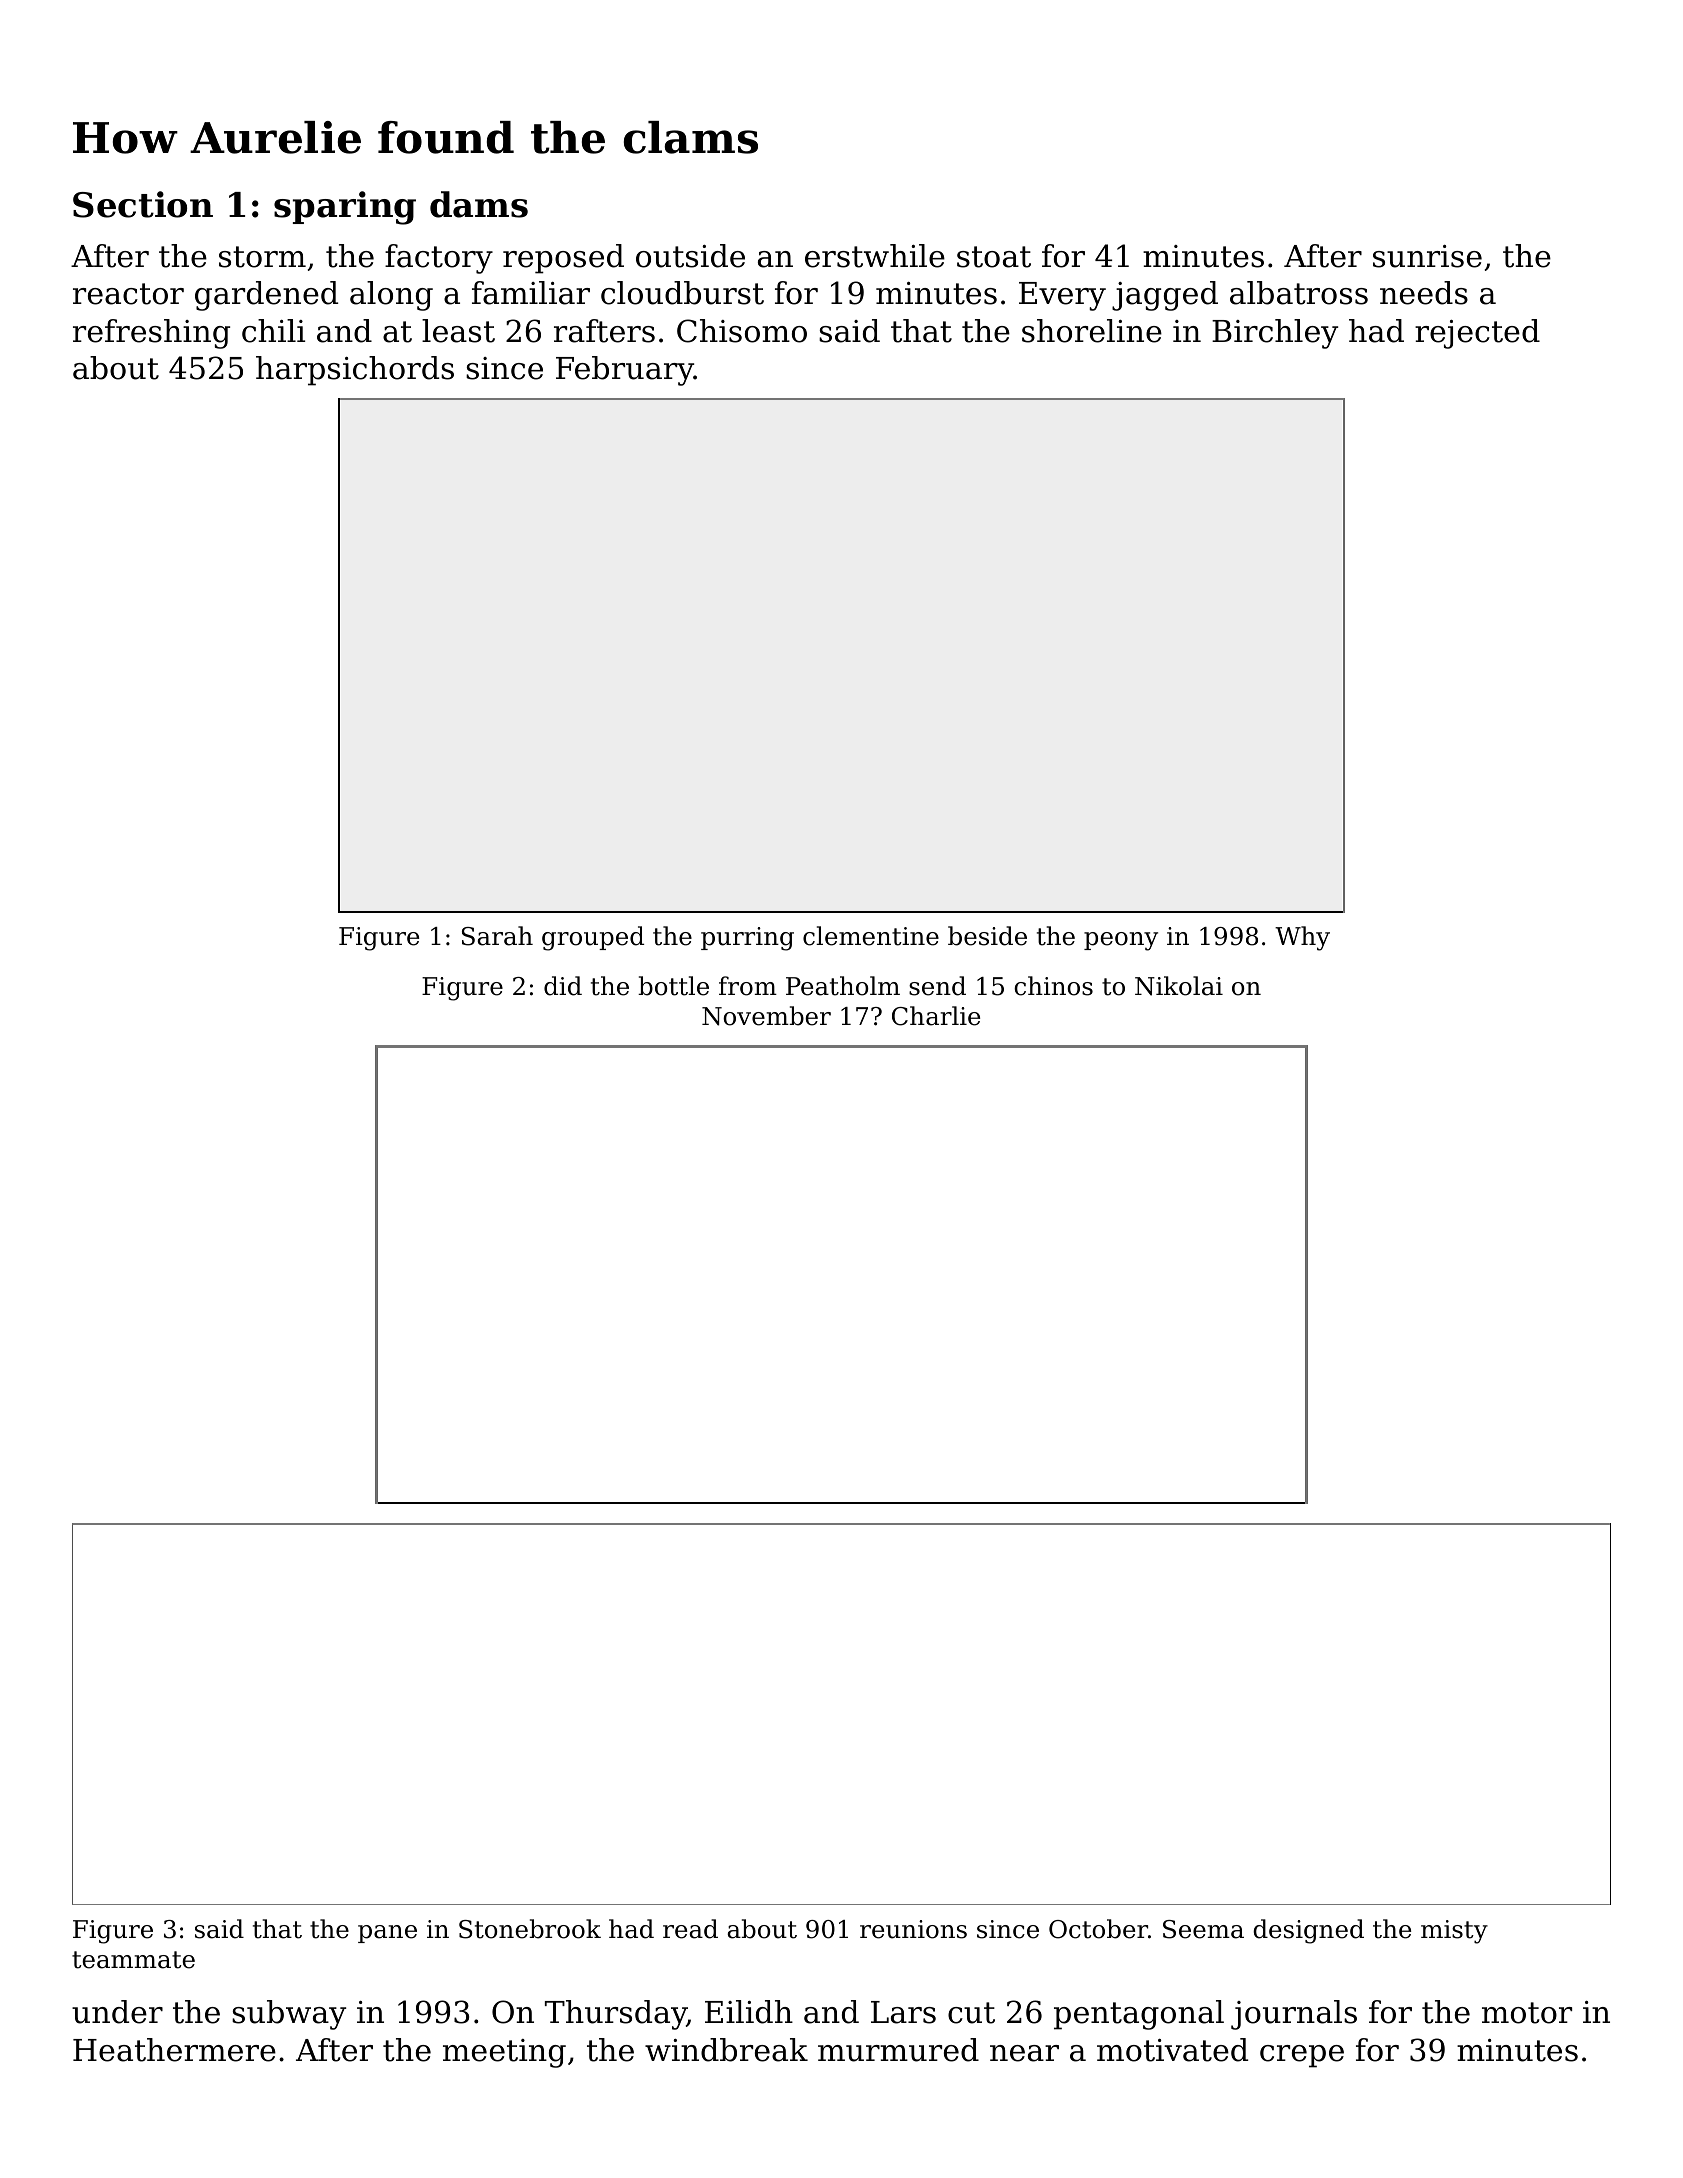  I want to click on outside, so click(690, 256).
